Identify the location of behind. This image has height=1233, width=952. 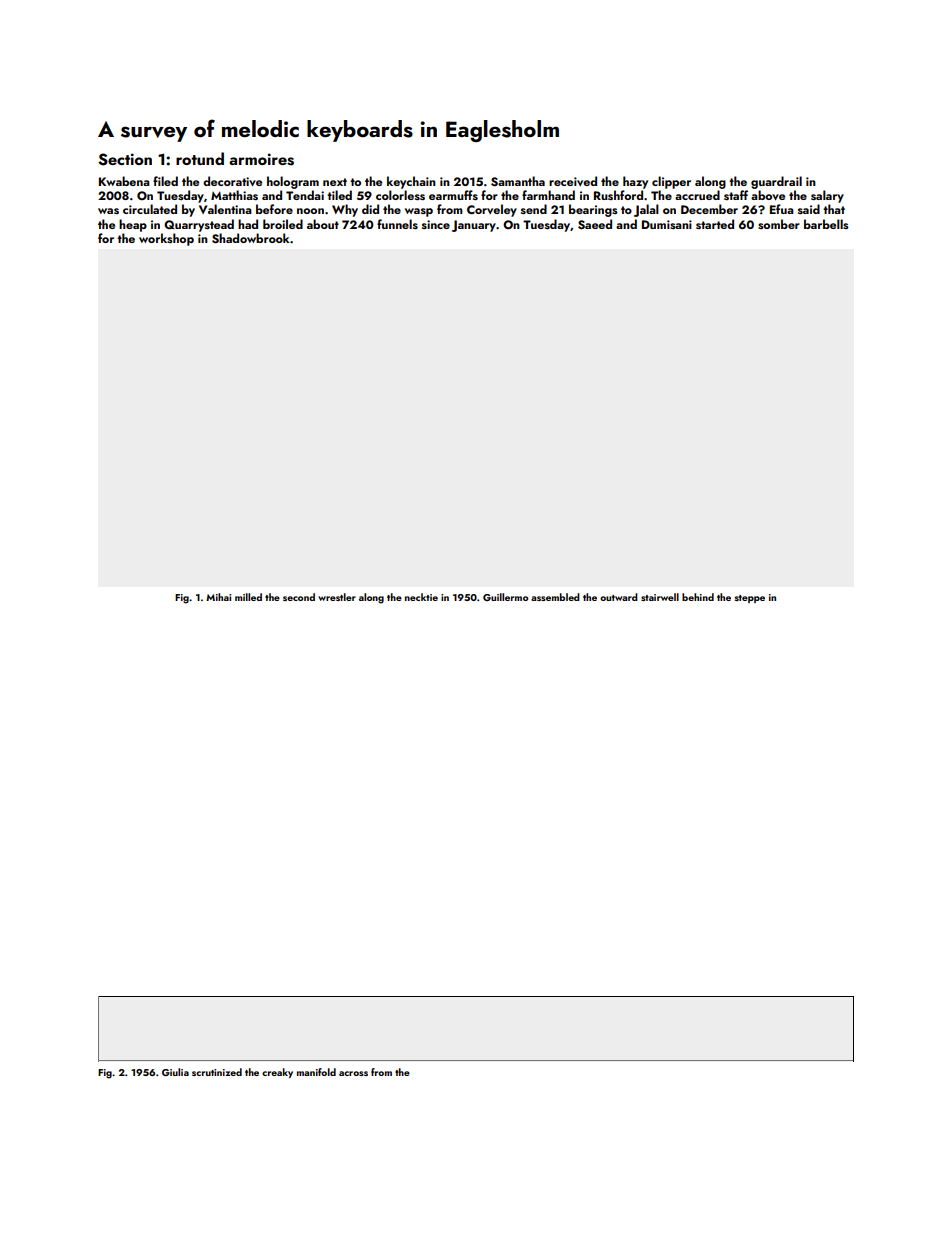
(698, 597).
